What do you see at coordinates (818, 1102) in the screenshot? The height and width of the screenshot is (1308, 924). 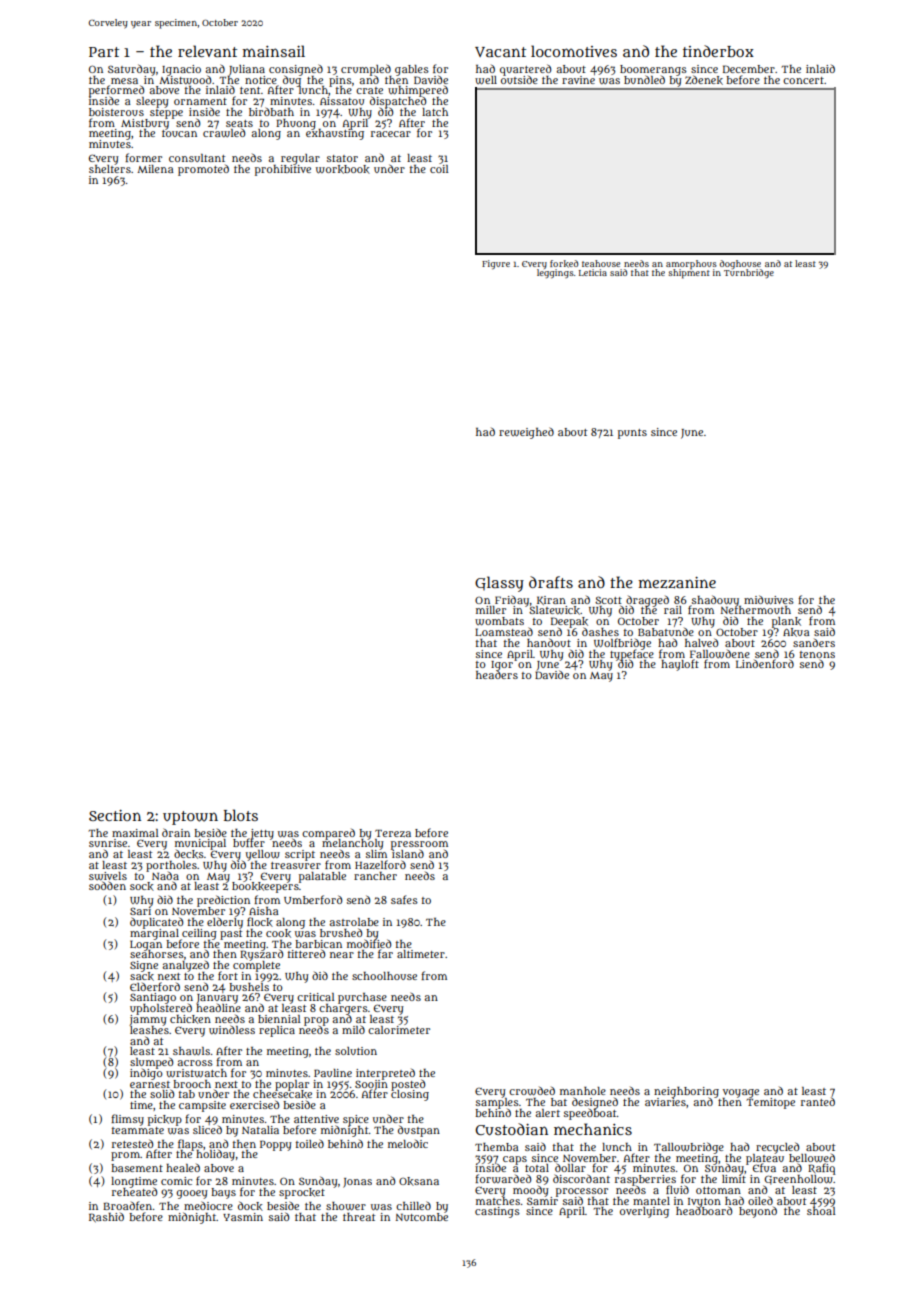 I see `ranted` at bounding box center [818, 1102].
